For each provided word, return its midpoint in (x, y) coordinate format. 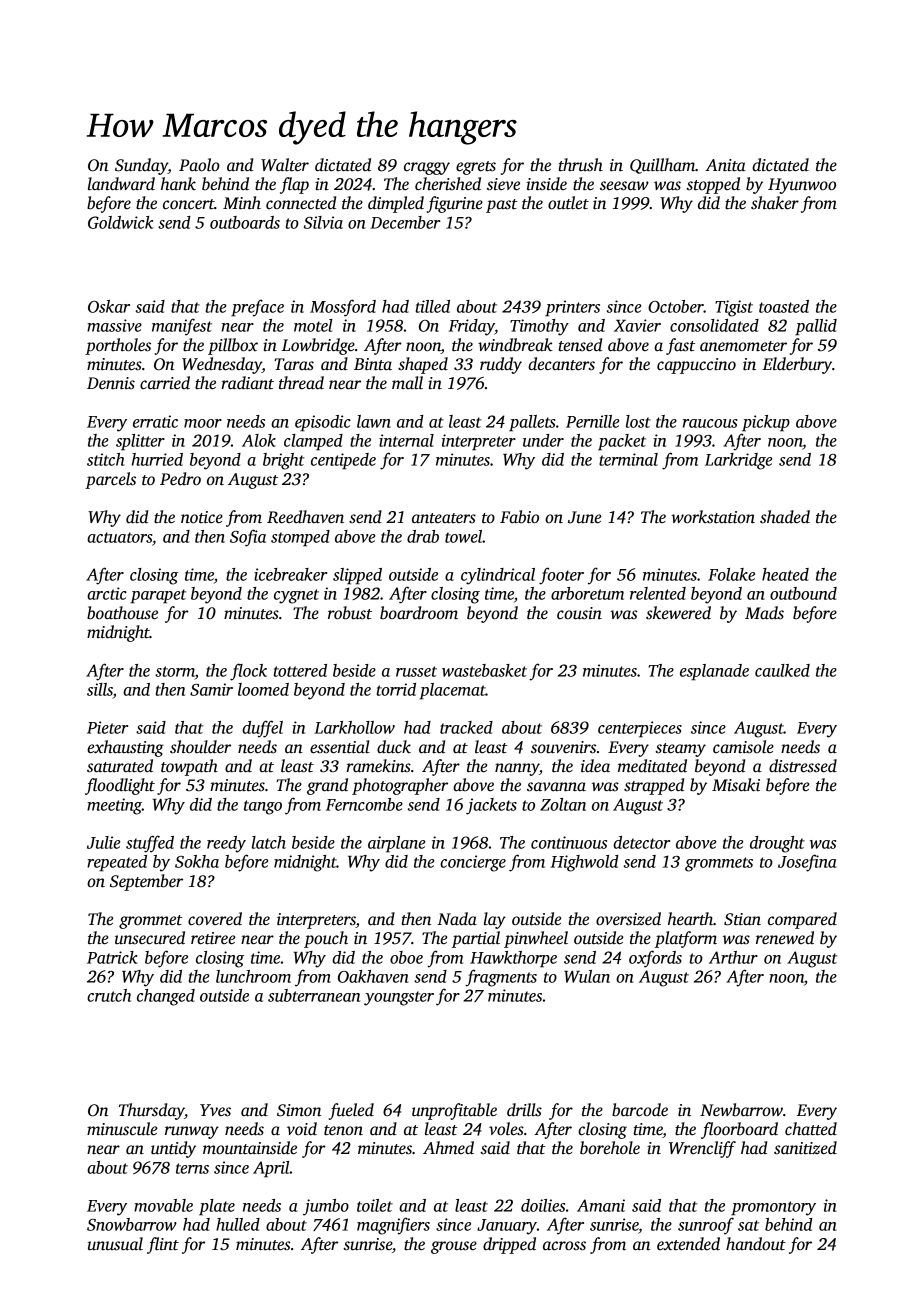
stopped (713, 185)
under (543, 440)
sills (100, 689)
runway (192, 1132)
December (405, 222)
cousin (579, 613)
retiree (213, 938)
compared (802, 920)
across (564, 1246)
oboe (406, 957)
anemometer (743, 346)
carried (165, 382)
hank (178, 184)
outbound (803, 593)
